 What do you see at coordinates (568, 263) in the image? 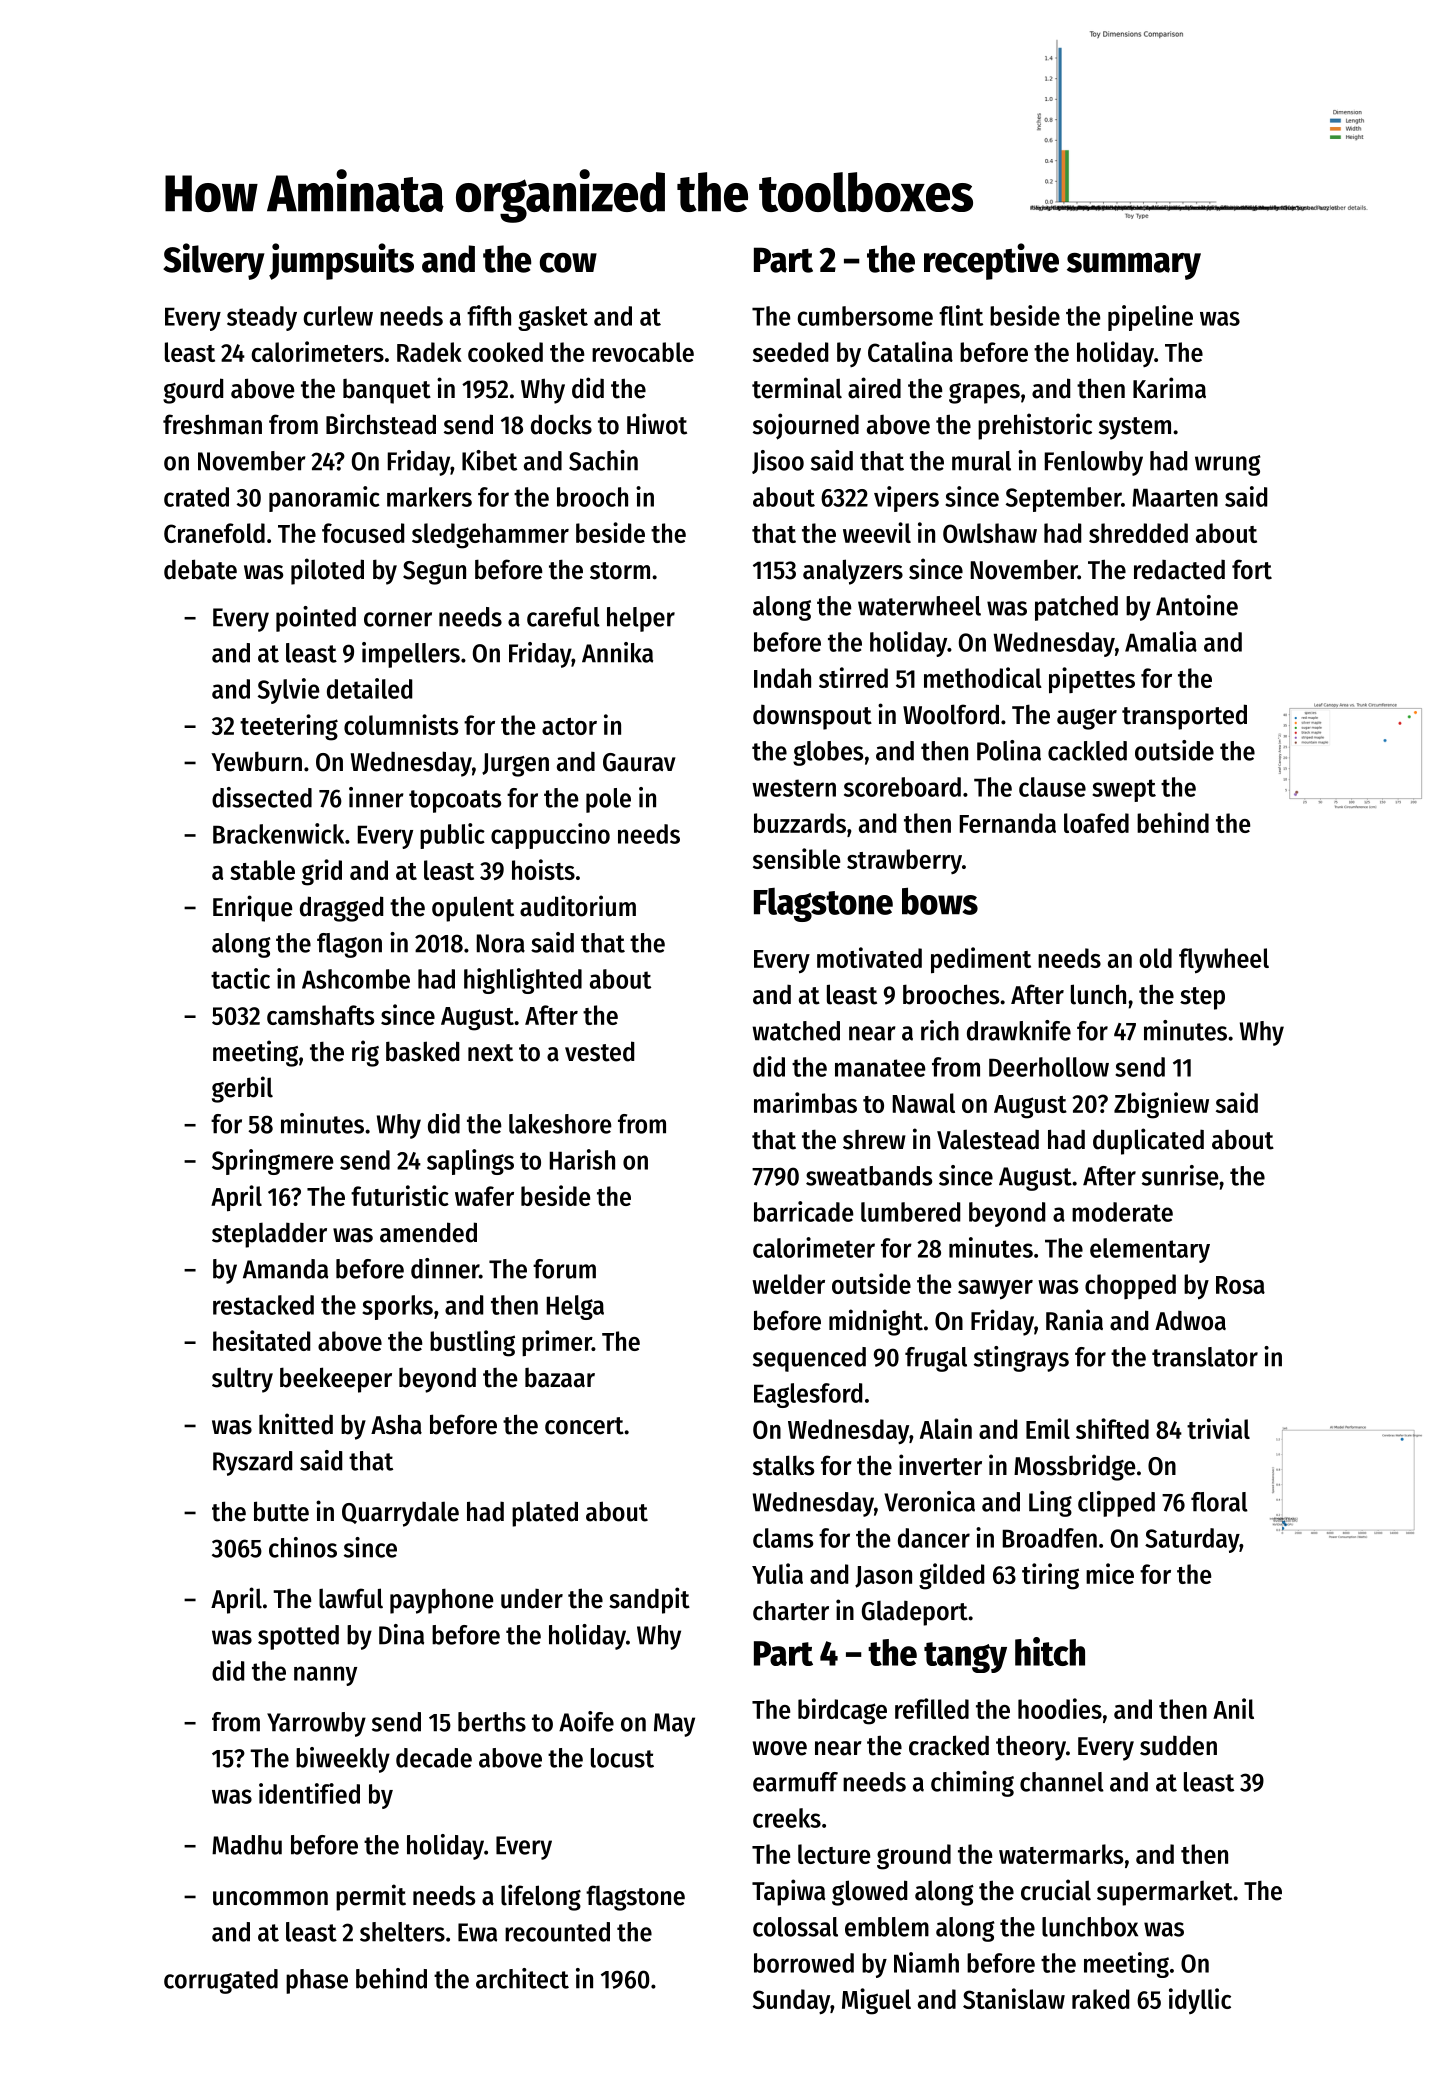
I see `cow` at bounding box center [568, 263].
